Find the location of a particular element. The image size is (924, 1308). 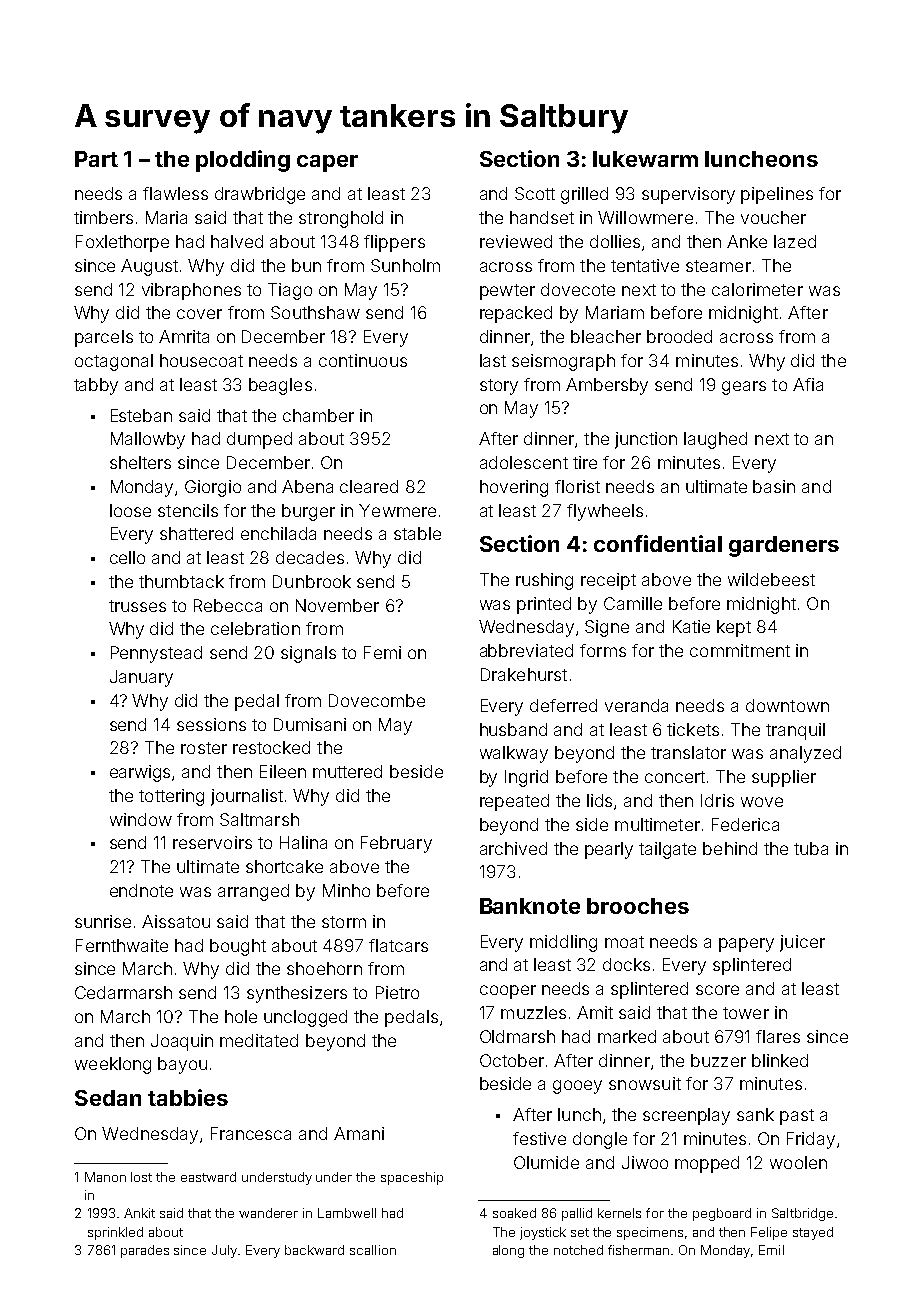

November is located at coordinates (337, 605).
